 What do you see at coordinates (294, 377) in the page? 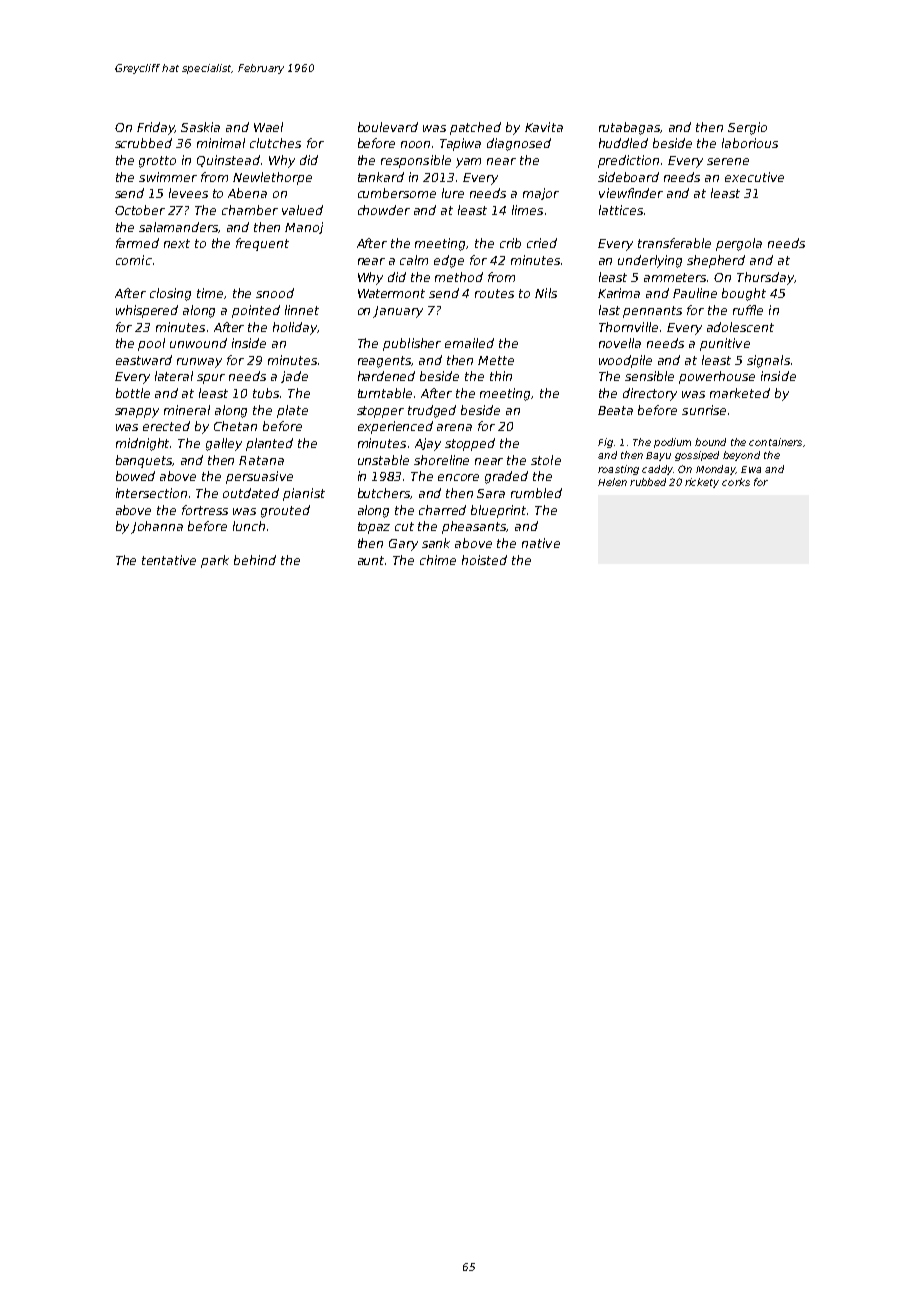
I see `jade` at bounding box center [294, 377].
